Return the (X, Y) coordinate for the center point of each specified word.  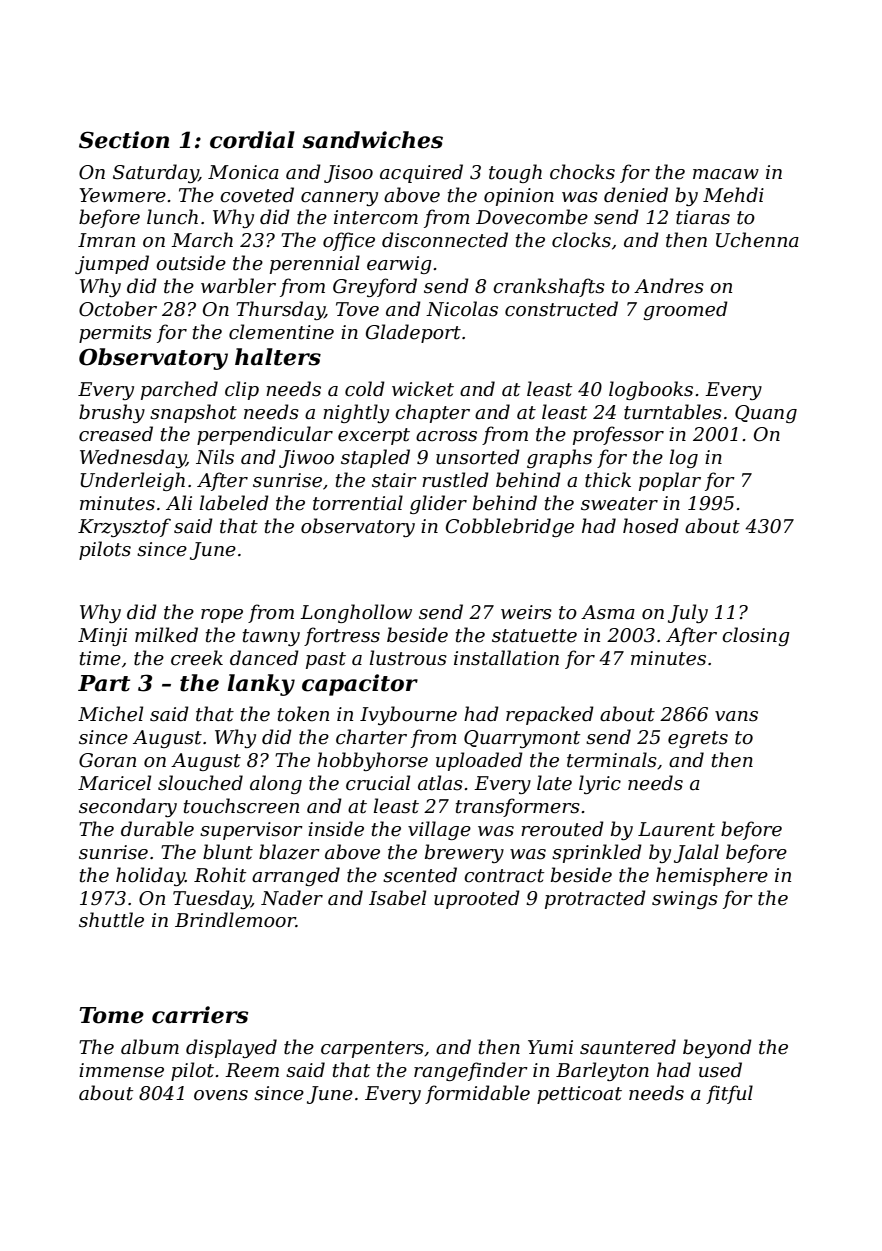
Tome (111, 1015)
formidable (477, 1094)
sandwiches (372, 140)
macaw (726, 174)
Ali (179, 502)
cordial (252, 140)
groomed (686, 310)
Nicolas (462, 309)
